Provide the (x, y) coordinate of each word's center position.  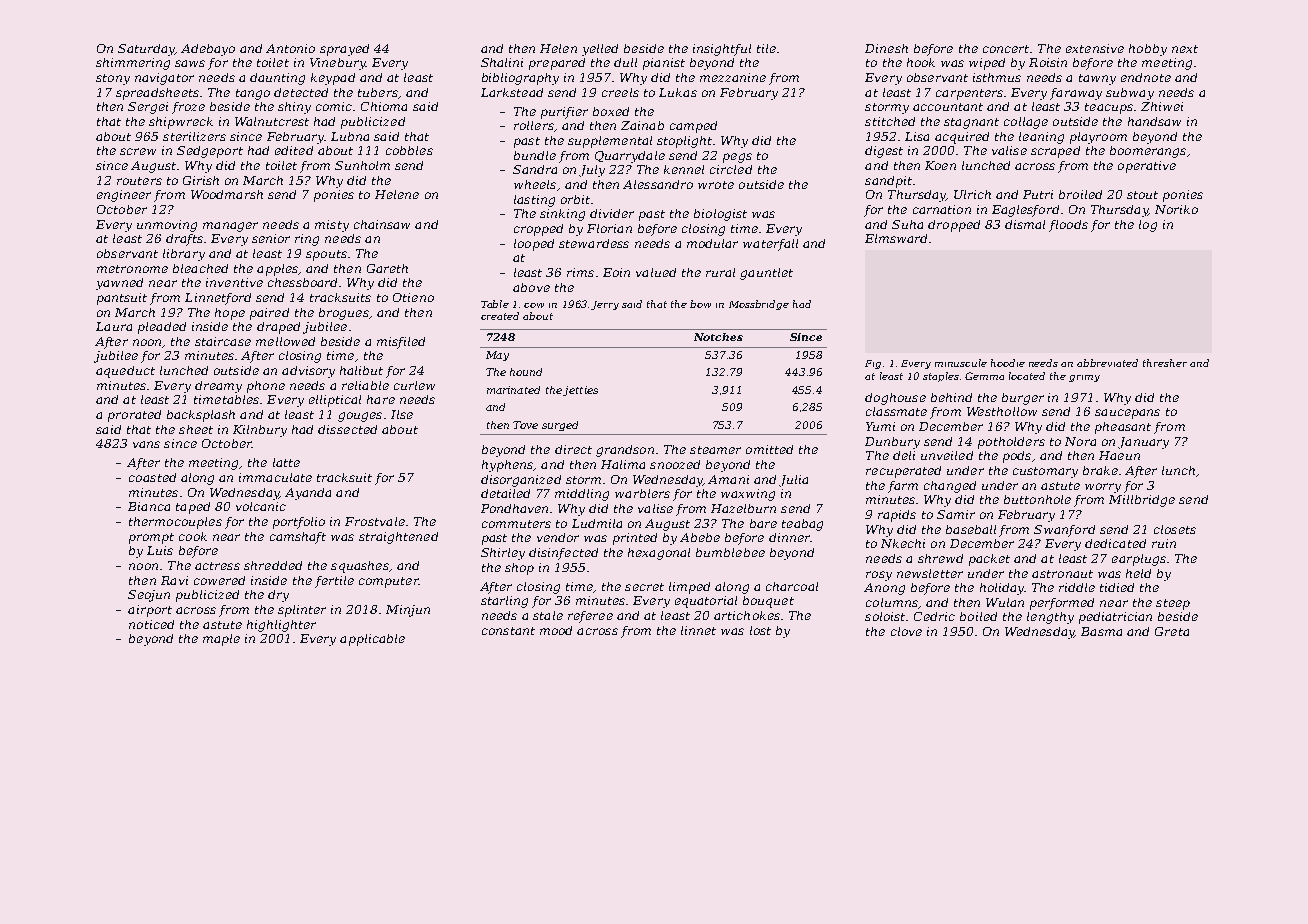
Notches (718, 337)
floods (1068, 226)
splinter (302, 611)
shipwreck (181, 123)
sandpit (888, 182)
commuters (516, 524)
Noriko (1176, 209)
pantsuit (122, 299)
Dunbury (892, 443)
